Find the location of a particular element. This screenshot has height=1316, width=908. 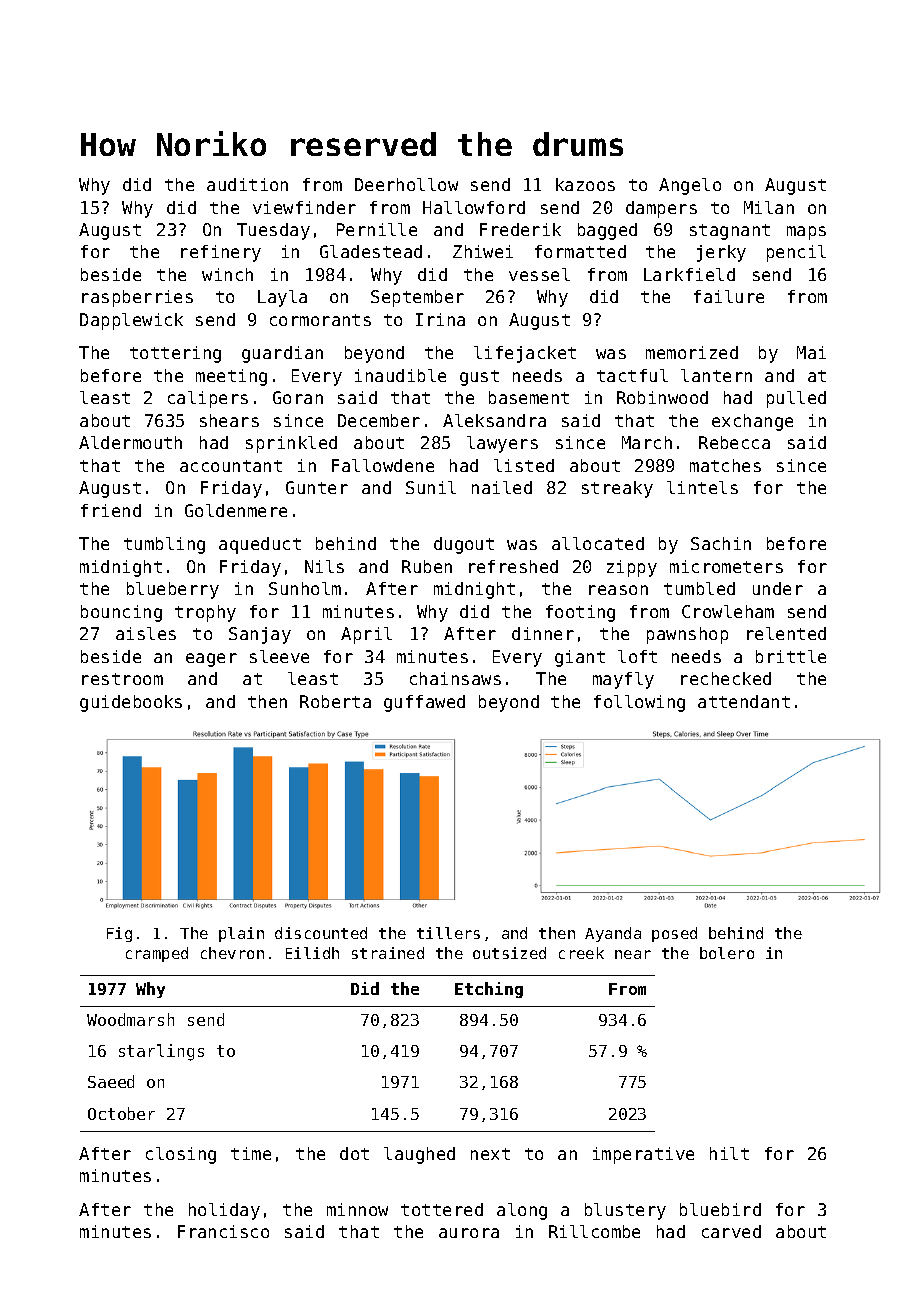

streaky is located at coordinates (617, 489).
